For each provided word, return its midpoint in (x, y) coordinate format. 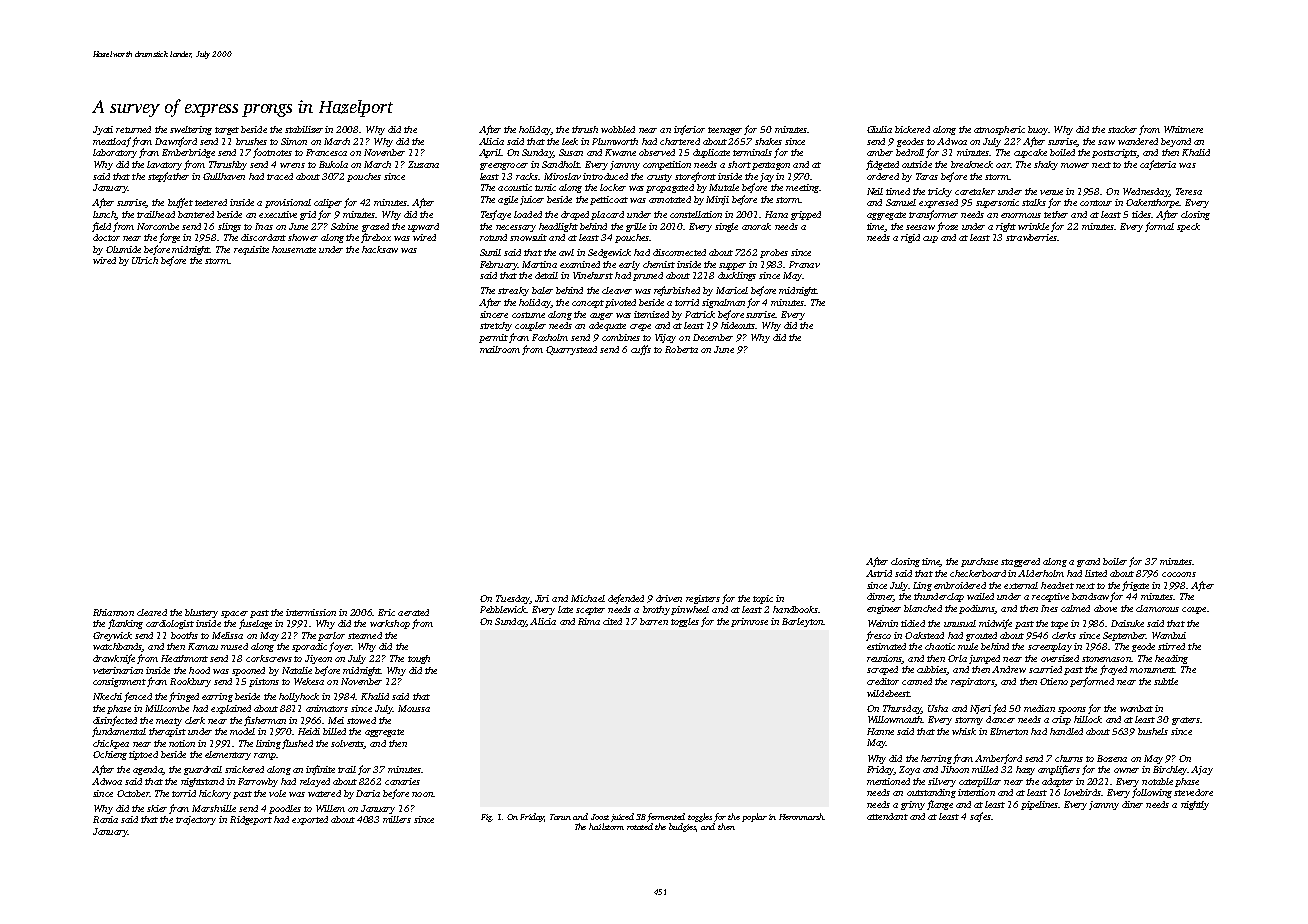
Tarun (560, 817)
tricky (940, 192)
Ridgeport (251, 820)
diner (1132, 804)
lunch (104, 215)
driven (669, 598)
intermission (311, 612)
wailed (980, 596)
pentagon (771, 166)
